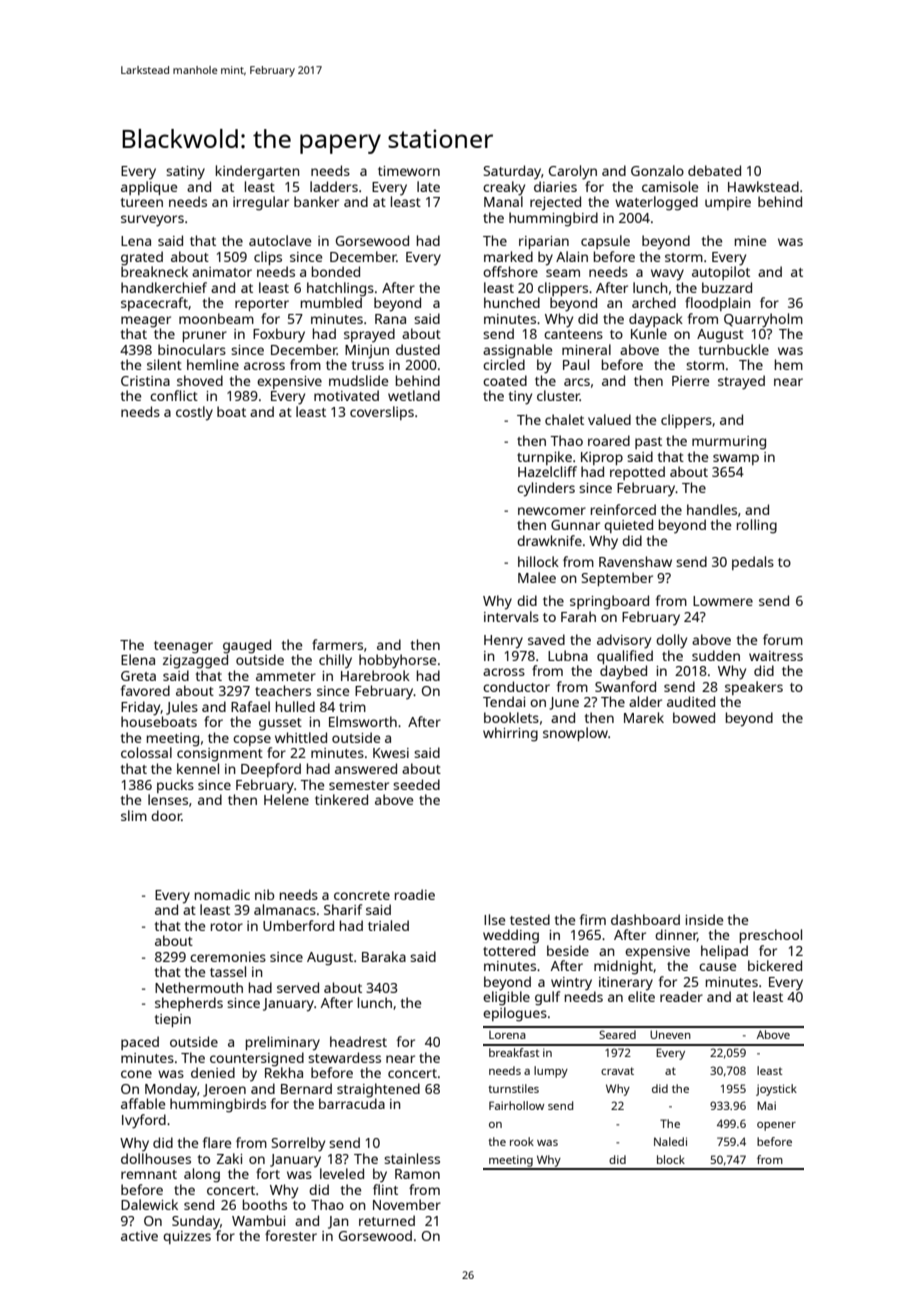  I want to click on Saturday, so click(512, 172).
